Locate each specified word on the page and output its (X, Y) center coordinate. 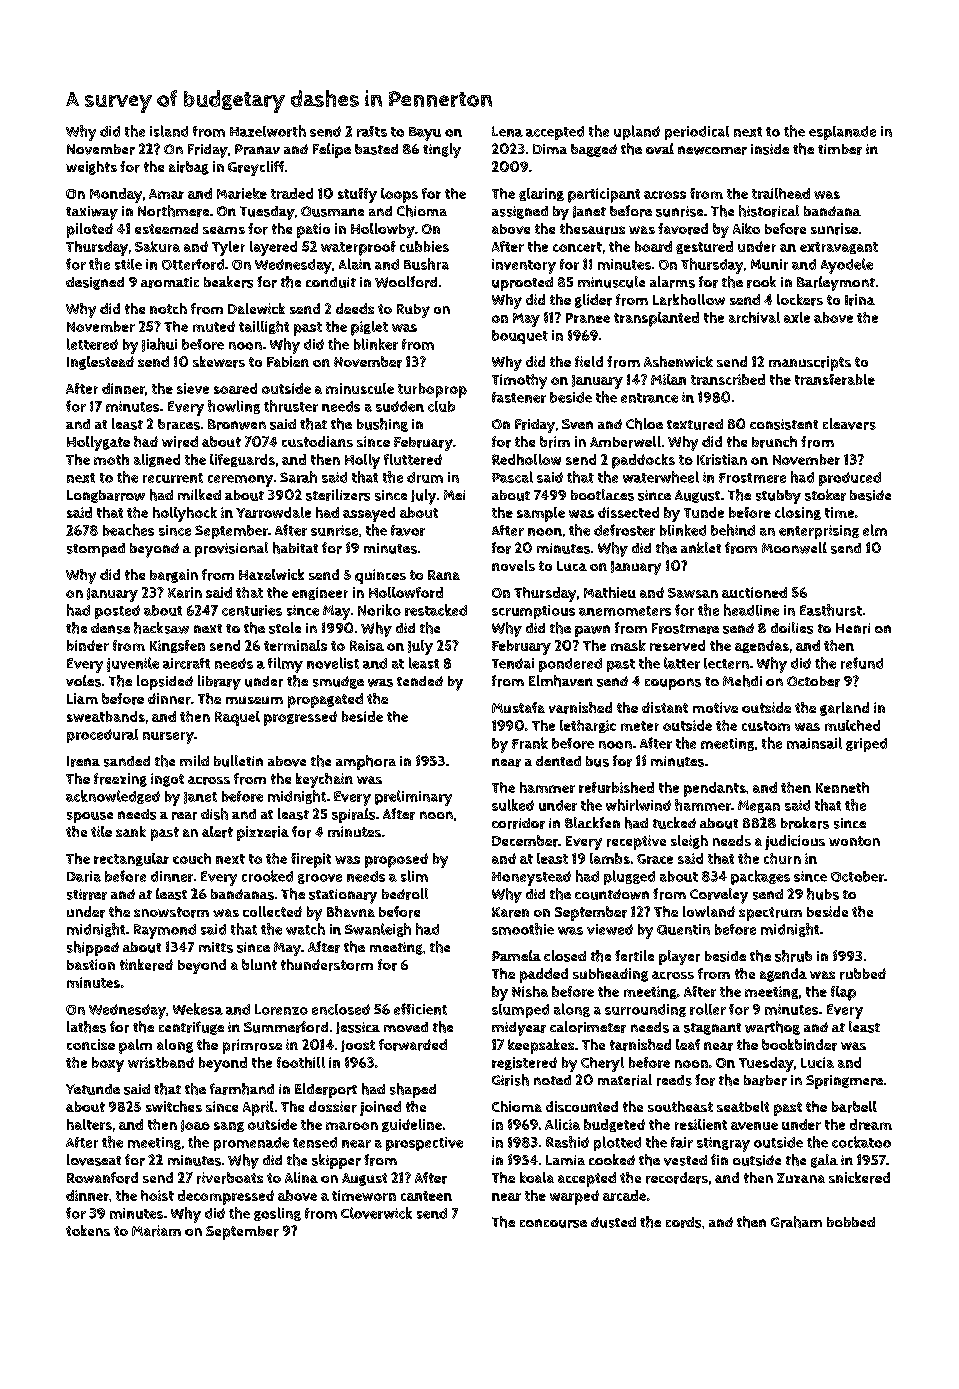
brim (555, 442)
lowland (709, 911)
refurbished (616, 787)
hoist (157, 1195)
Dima (550, 149)
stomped (96, 550)
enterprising (819, 532)
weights (91, 168)
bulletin (238, 761)
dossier (333, 1107)
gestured (704, 247)
